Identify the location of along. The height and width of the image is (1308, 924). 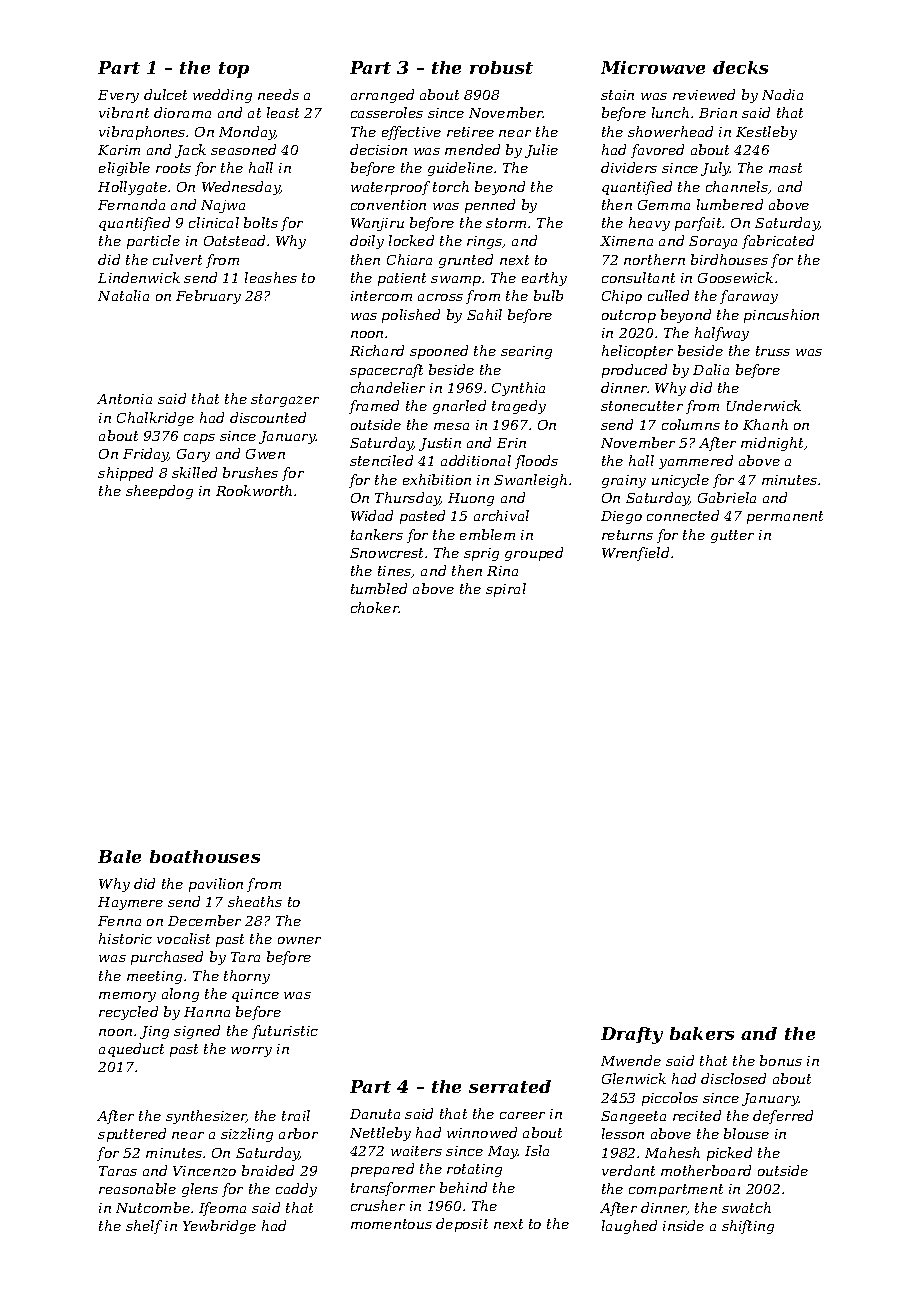
(180, 995).
